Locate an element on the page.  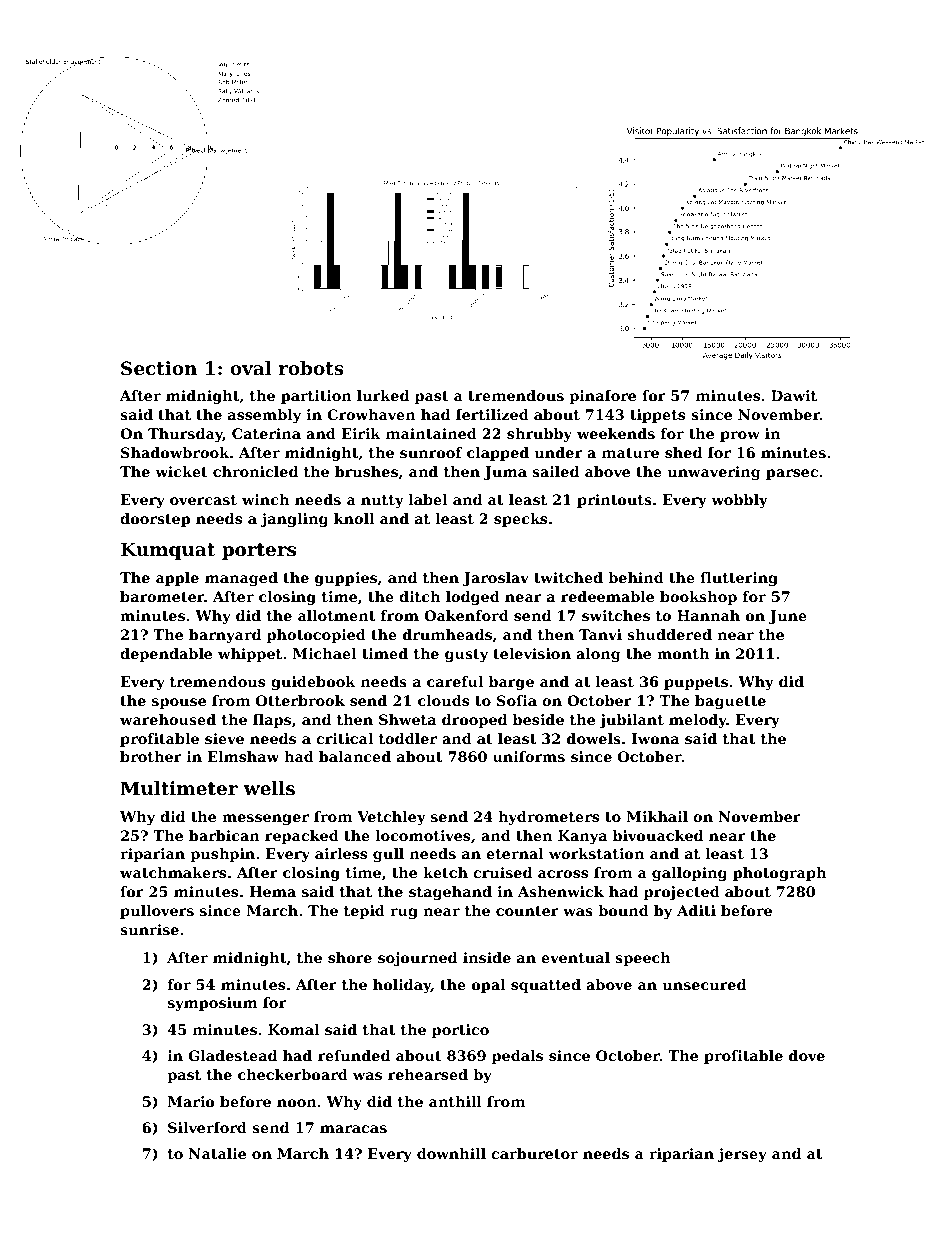
lurked is located at coordinates (383, 395).
